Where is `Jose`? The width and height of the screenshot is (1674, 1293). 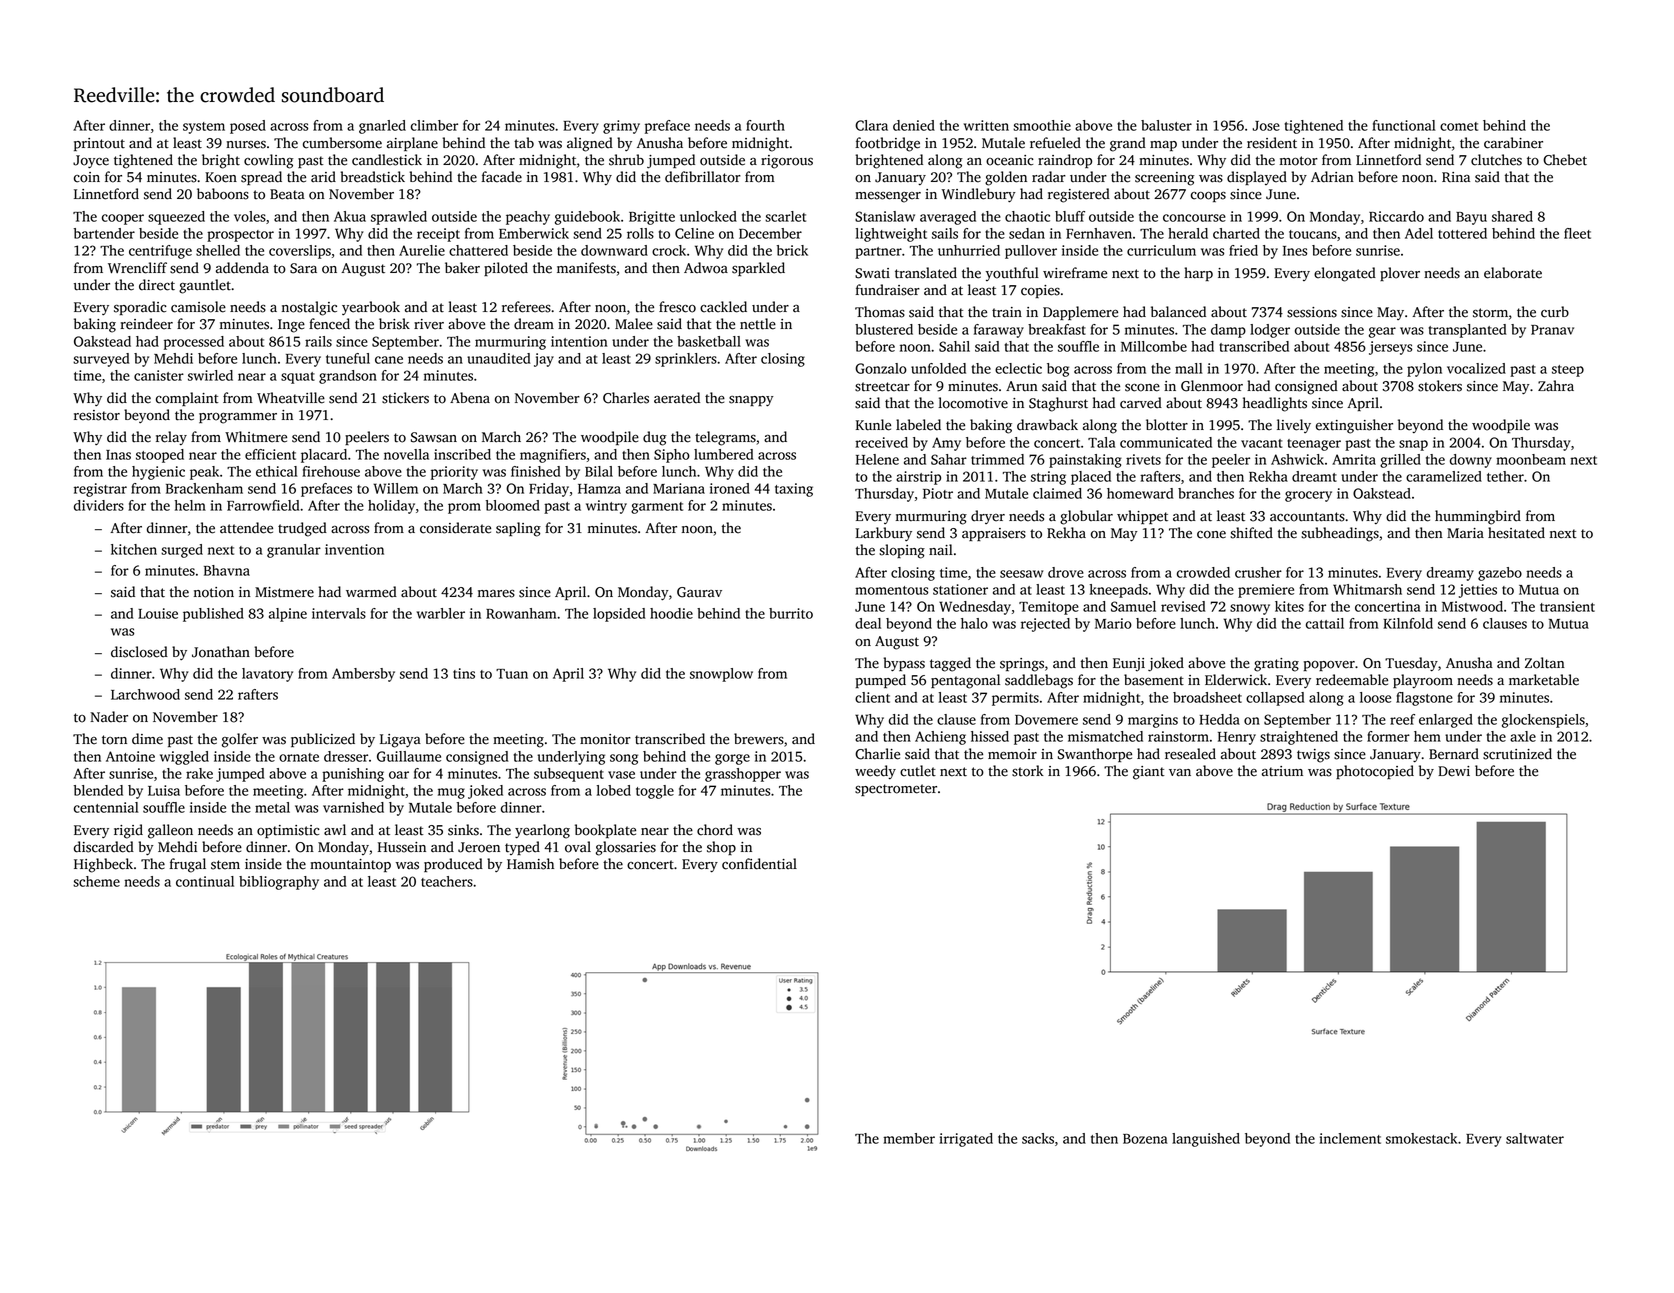 Jose is located at coordinates (1266, 126).
